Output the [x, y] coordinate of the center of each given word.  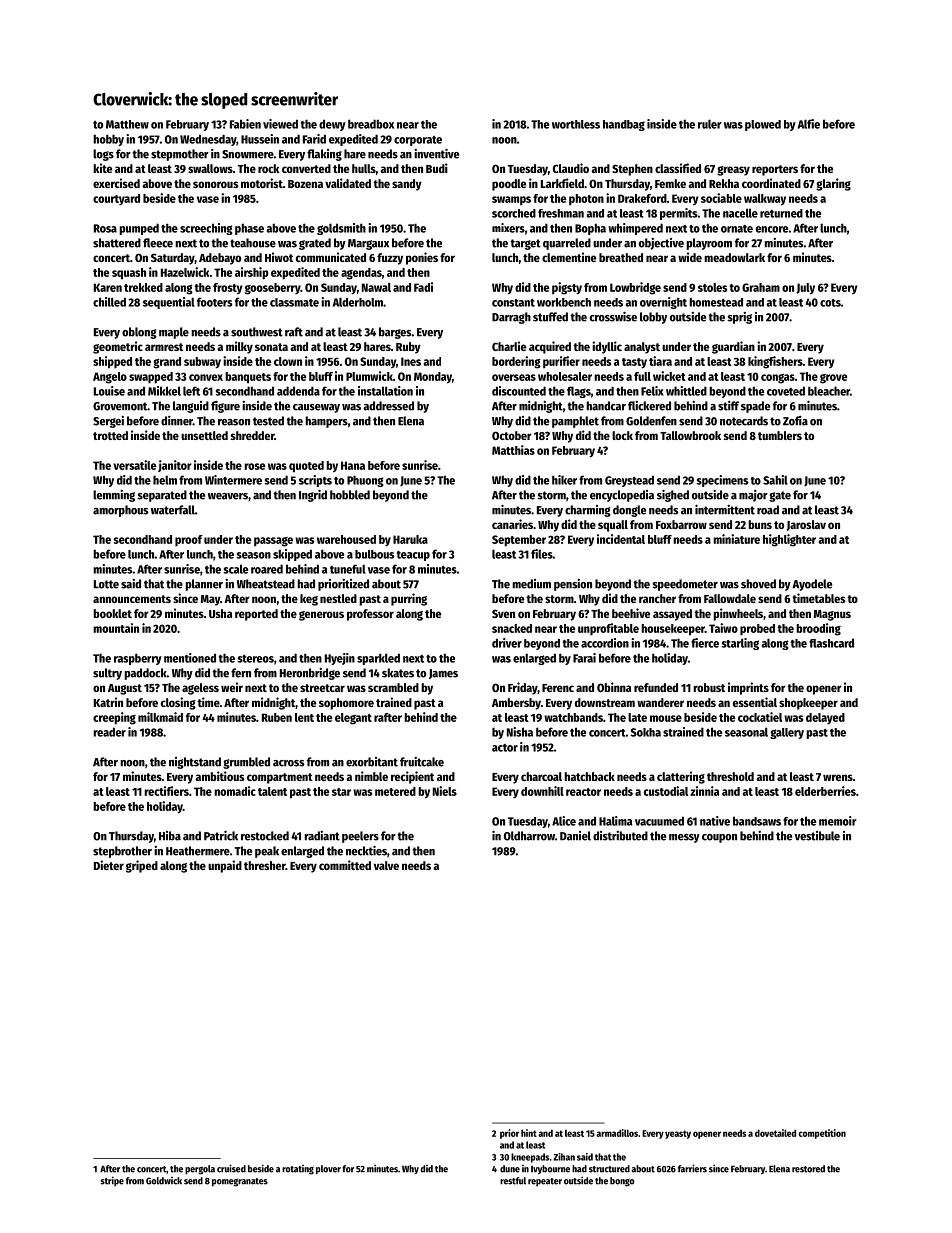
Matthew [127, 124]
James [443, 674]
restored [808, 1169]
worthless [576, 124]
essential [755, 702]
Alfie [809, 124]
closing [178, 703]
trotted [110, 435]
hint [529, 1133]
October [512, 435]
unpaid [225, 866]
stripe [112, 1181]
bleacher [829, 391]
